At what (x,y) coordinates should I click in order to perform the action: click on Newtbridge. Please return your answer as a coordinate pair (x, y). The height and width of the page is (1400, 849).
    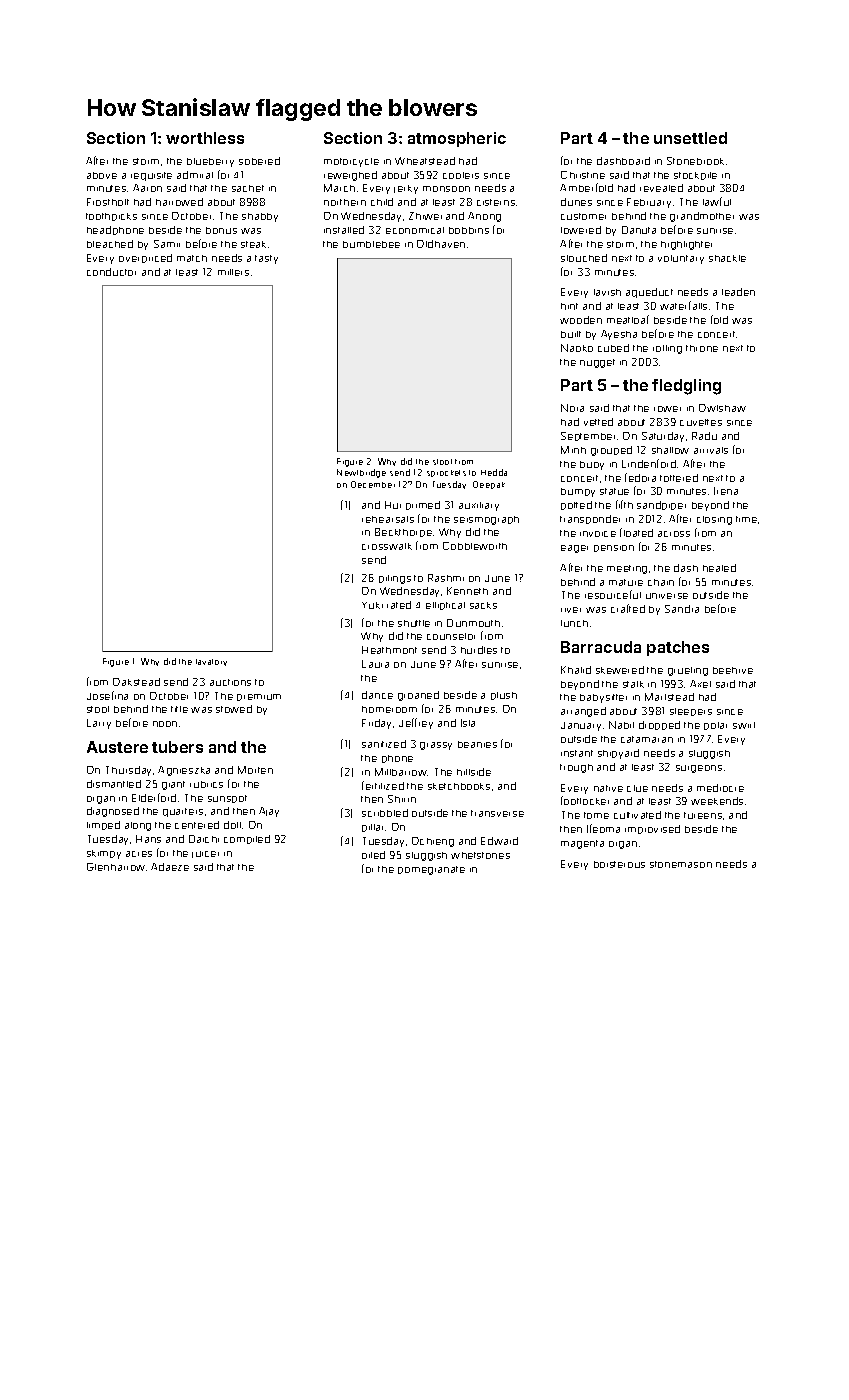
    Looking at the image, I should click on (361, 473).
